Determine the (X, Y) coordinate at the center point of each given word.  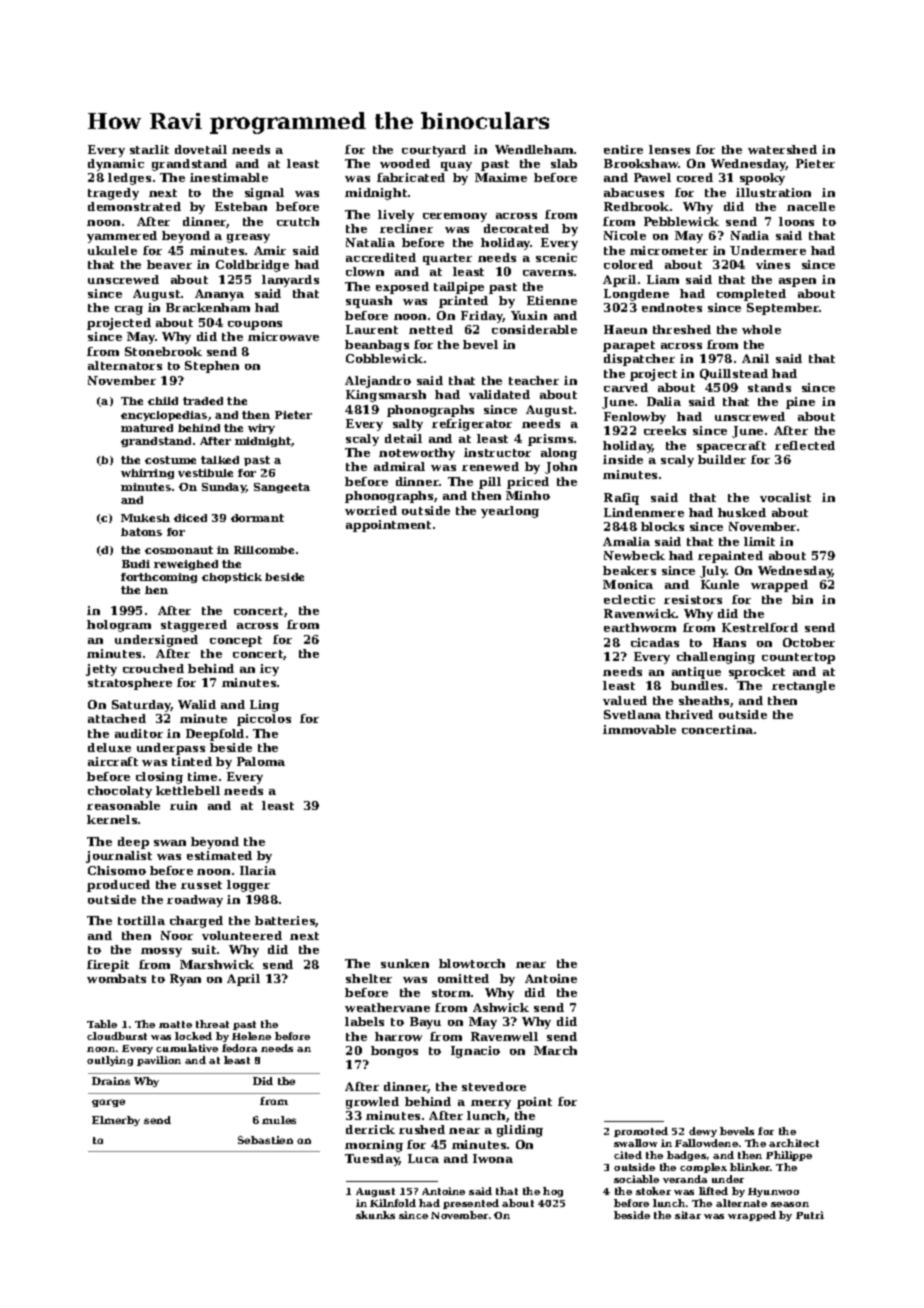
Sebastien (265, 1140)
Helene (251, 1036)
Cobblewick (384, 358)
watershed (782, 149)
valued (625, 700)
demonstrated (134, 206)
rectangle (803, 687)
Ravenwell (504, 1036)
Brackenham (208, 307)
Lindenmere (644, 512)
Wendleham (534, 149)
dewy (703, 1132)
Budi (136, 564)
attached (117, 718)
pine (800, 403)
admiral (399, 466)
